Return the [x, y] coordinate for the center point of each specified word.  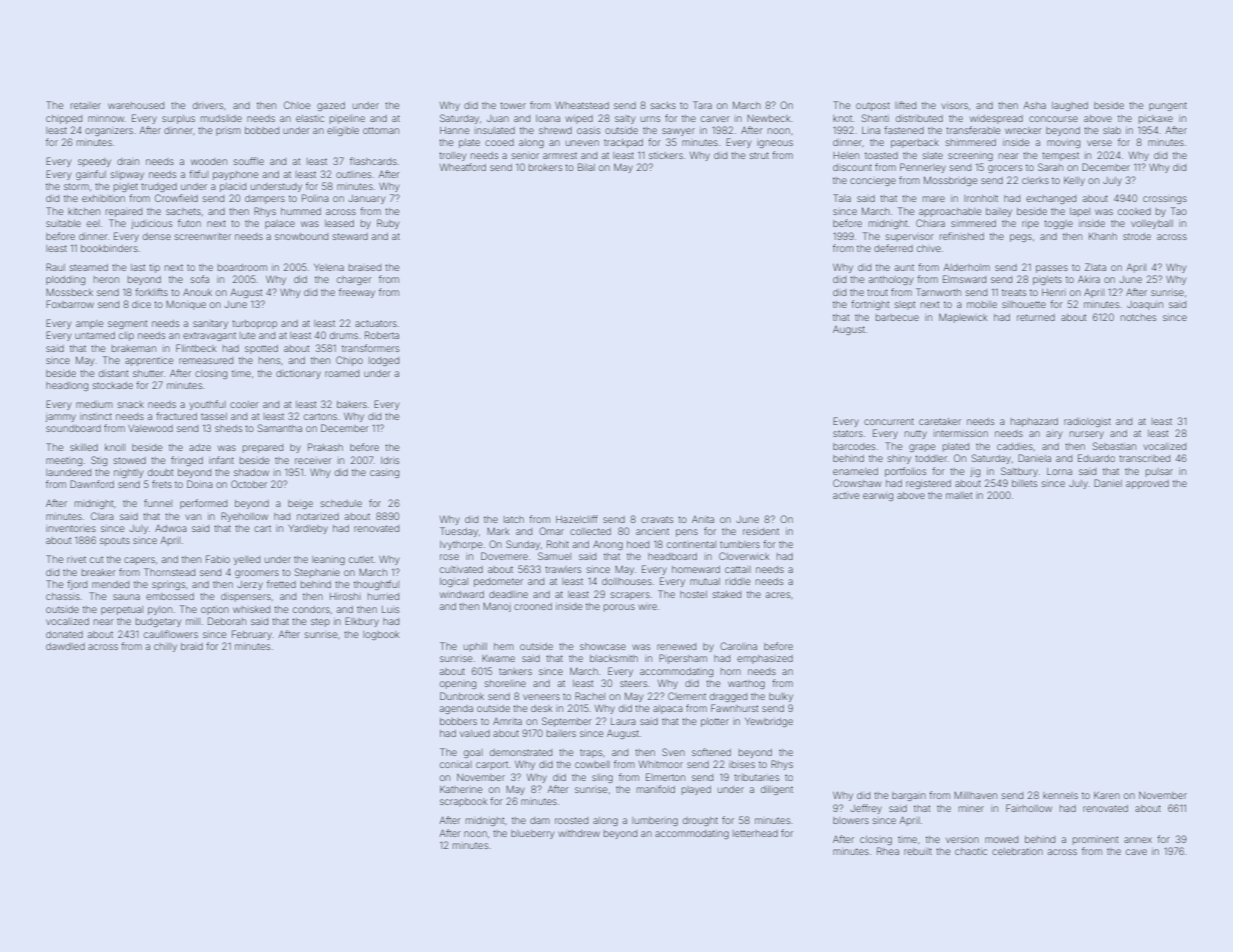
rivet [76, 559]
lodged [384, 361]
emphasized [765, 659]
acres [778, 595]
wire [647, 607]
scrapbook [463, 802]
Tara [702, 105]
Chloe [297, 105]
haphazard [1034, 422]
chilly [165, 647]
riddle [738, 581]
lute [248, 335]
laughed [1070, 106]
